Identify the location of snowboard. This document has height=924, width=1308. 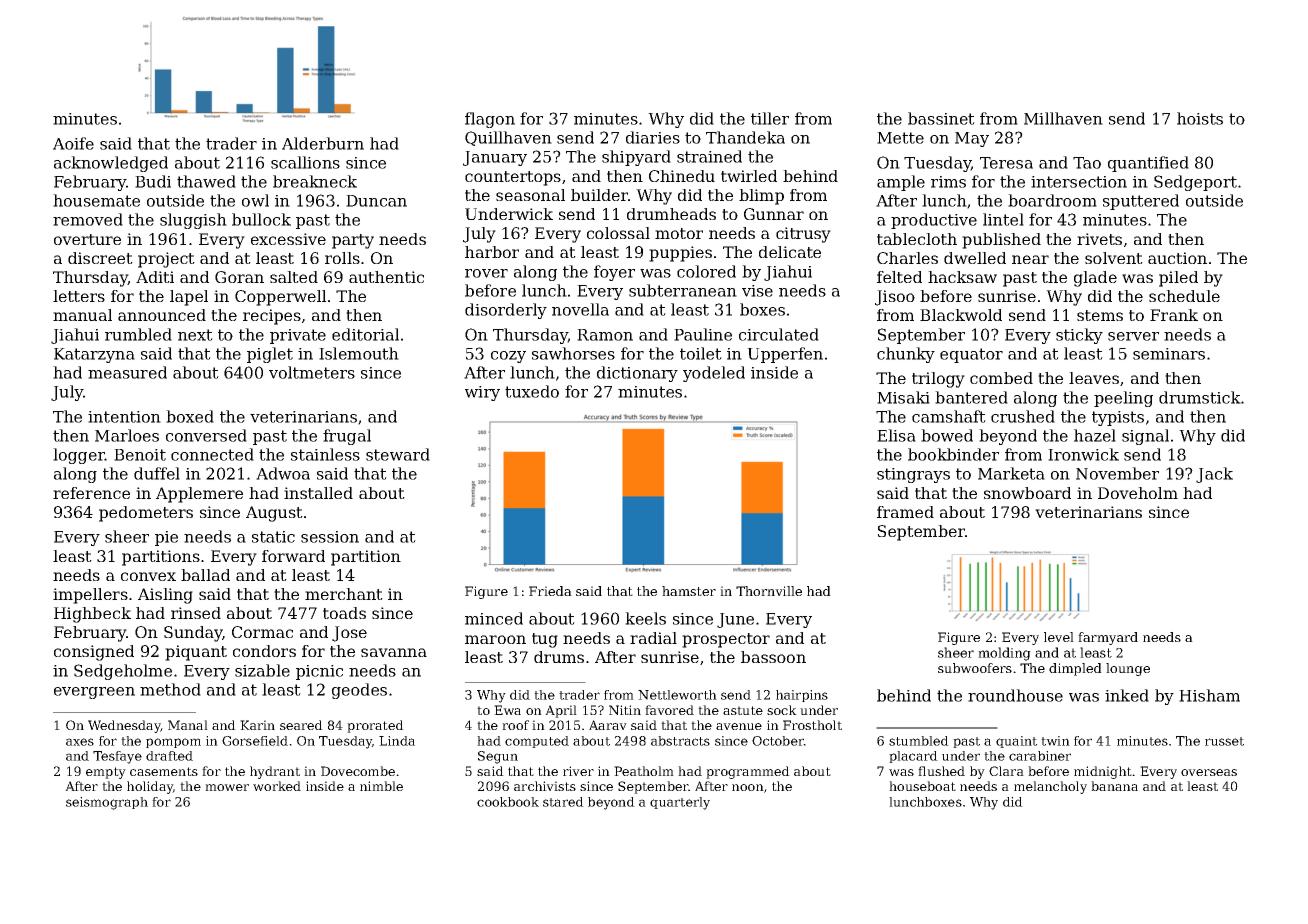
(1027, 493).
